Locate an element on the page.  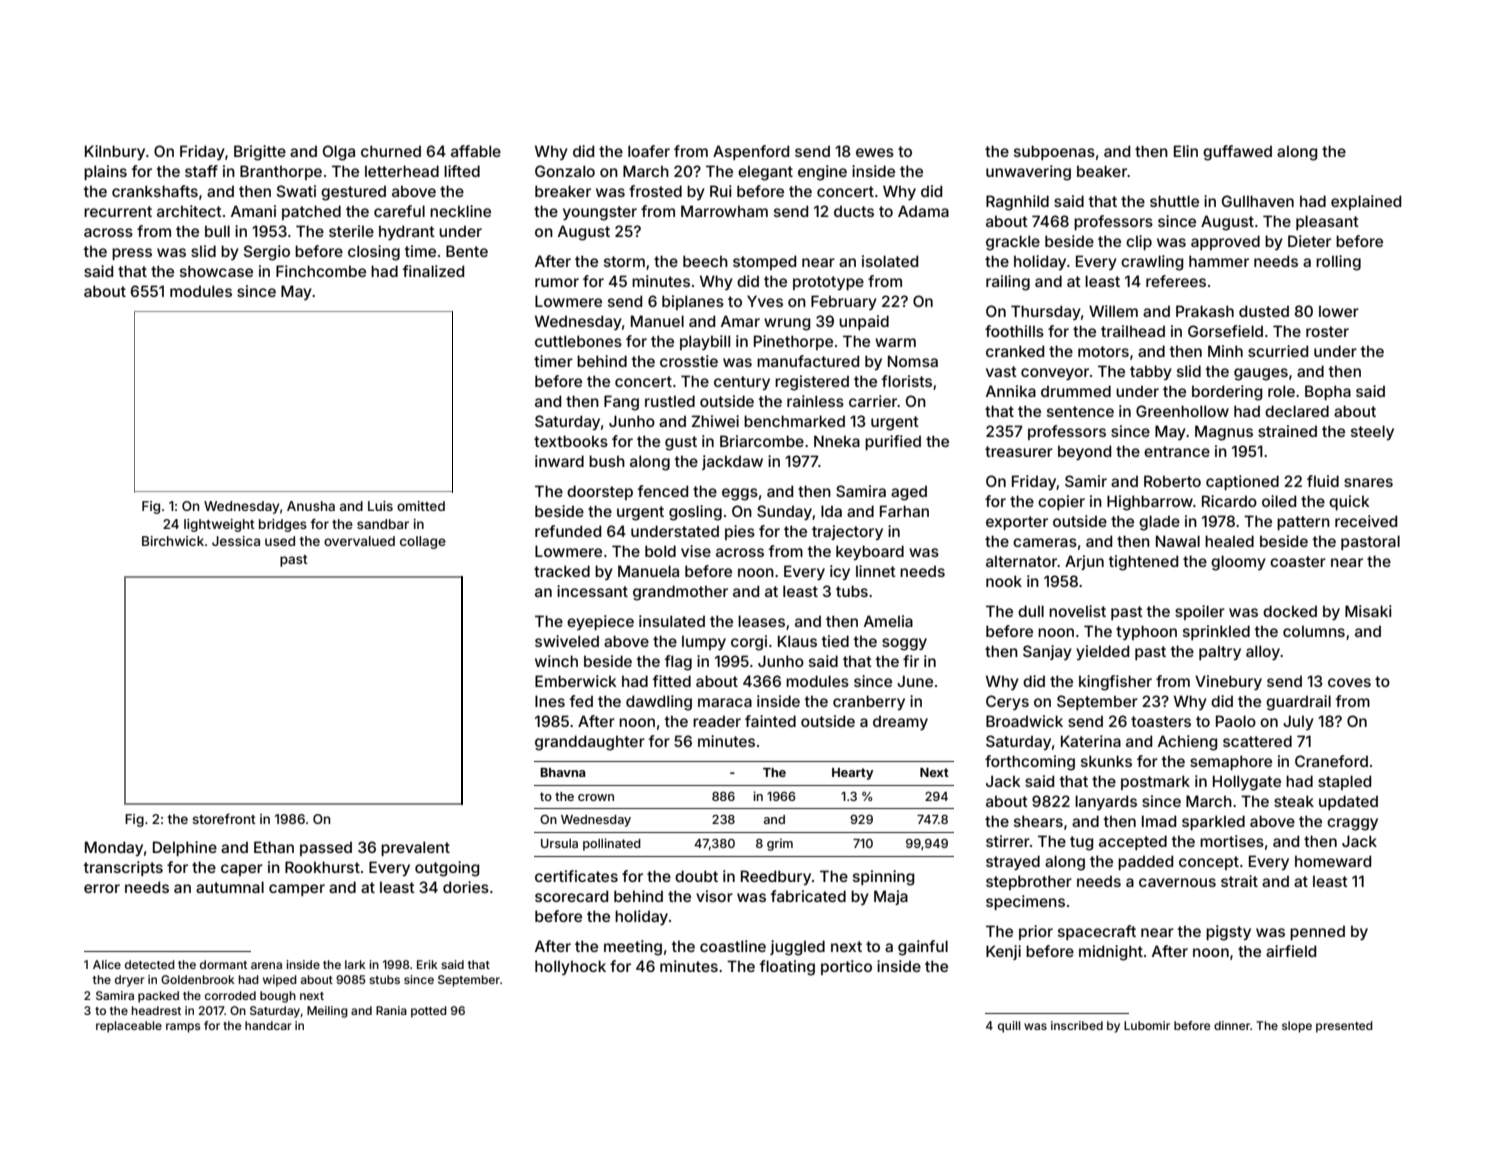
Kenji is located at coordinates (1003, 952).
